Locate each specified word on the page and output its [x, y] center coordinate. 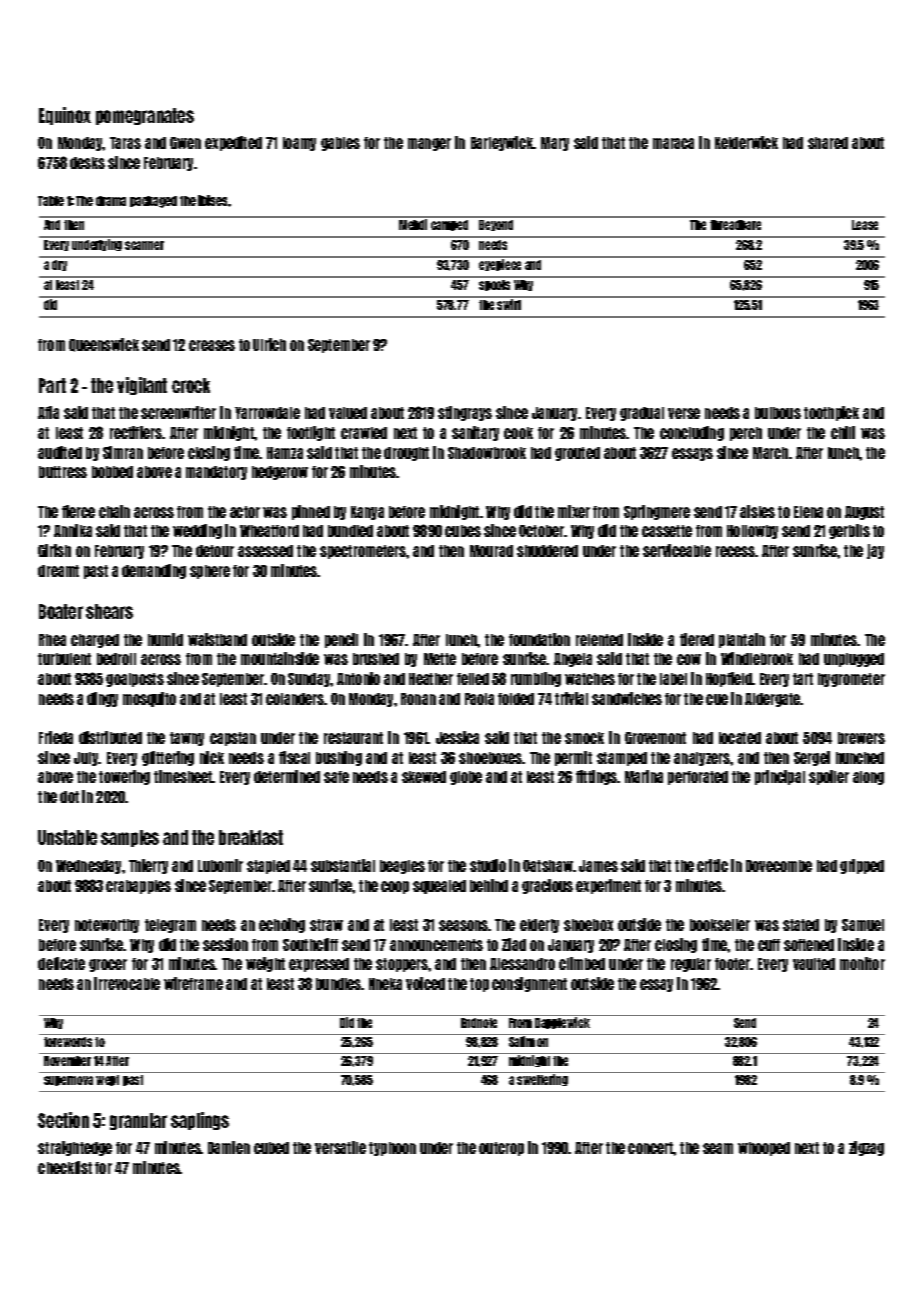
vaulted [814, 964]
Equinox [65, 116]
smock [584, 738]
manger [429, 144]
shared [828, 143]
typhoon [392, 1149]
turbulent [64, 659]
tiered [697, 639]
